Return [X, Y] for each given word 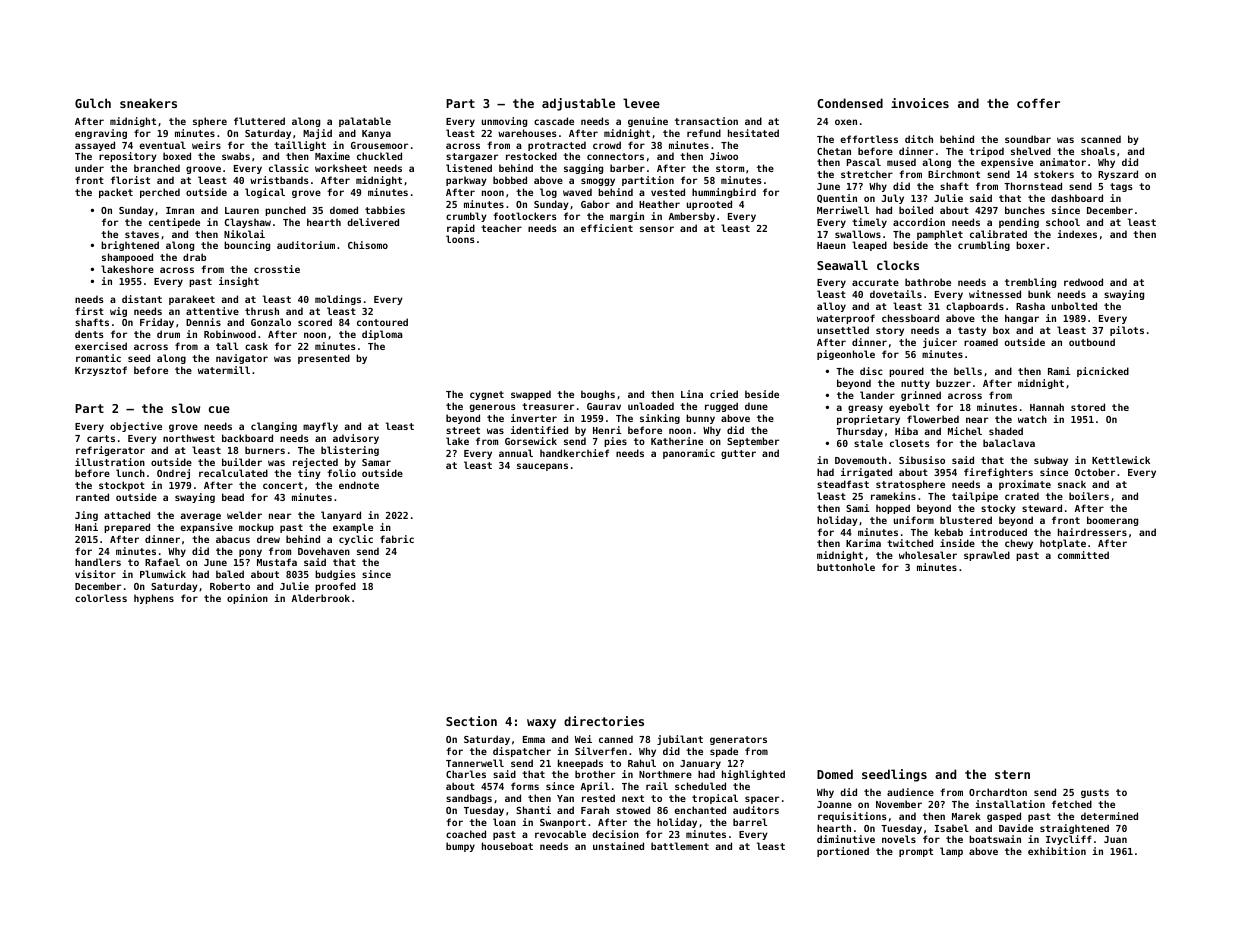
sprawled [987, 556]
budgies [335, 575]
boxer [1030, 245]
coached [466, 834]
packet [116, 193]
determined [1109, 816]
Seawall [842, 265]
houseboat [507, 846]
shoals [1098, 151]
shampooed [127, 258]
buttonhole [846, 567]
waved [577, 192]
